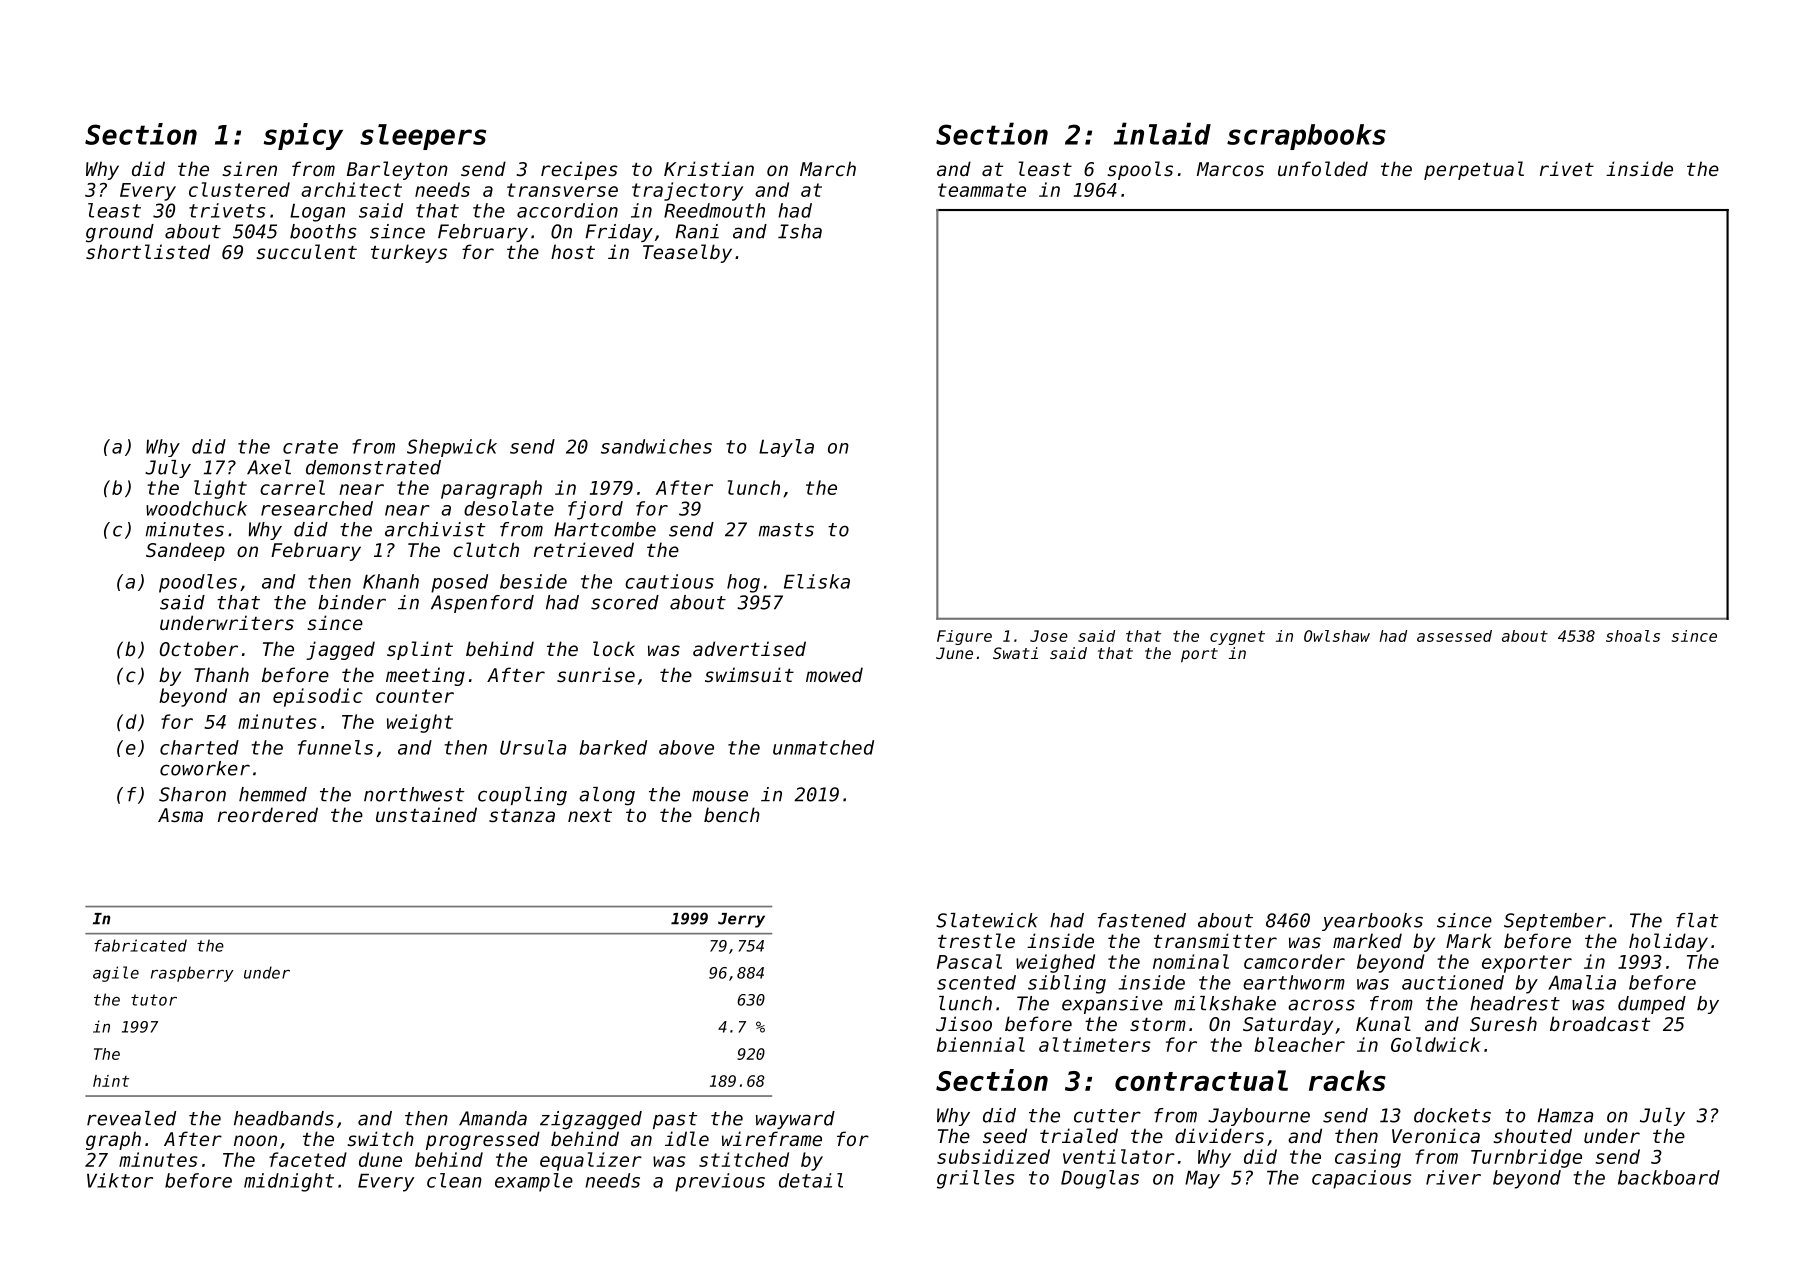 Image resolution: width=1814 pixels, height=1283 pixels. I want to click on teammate, so click(982, 190).
